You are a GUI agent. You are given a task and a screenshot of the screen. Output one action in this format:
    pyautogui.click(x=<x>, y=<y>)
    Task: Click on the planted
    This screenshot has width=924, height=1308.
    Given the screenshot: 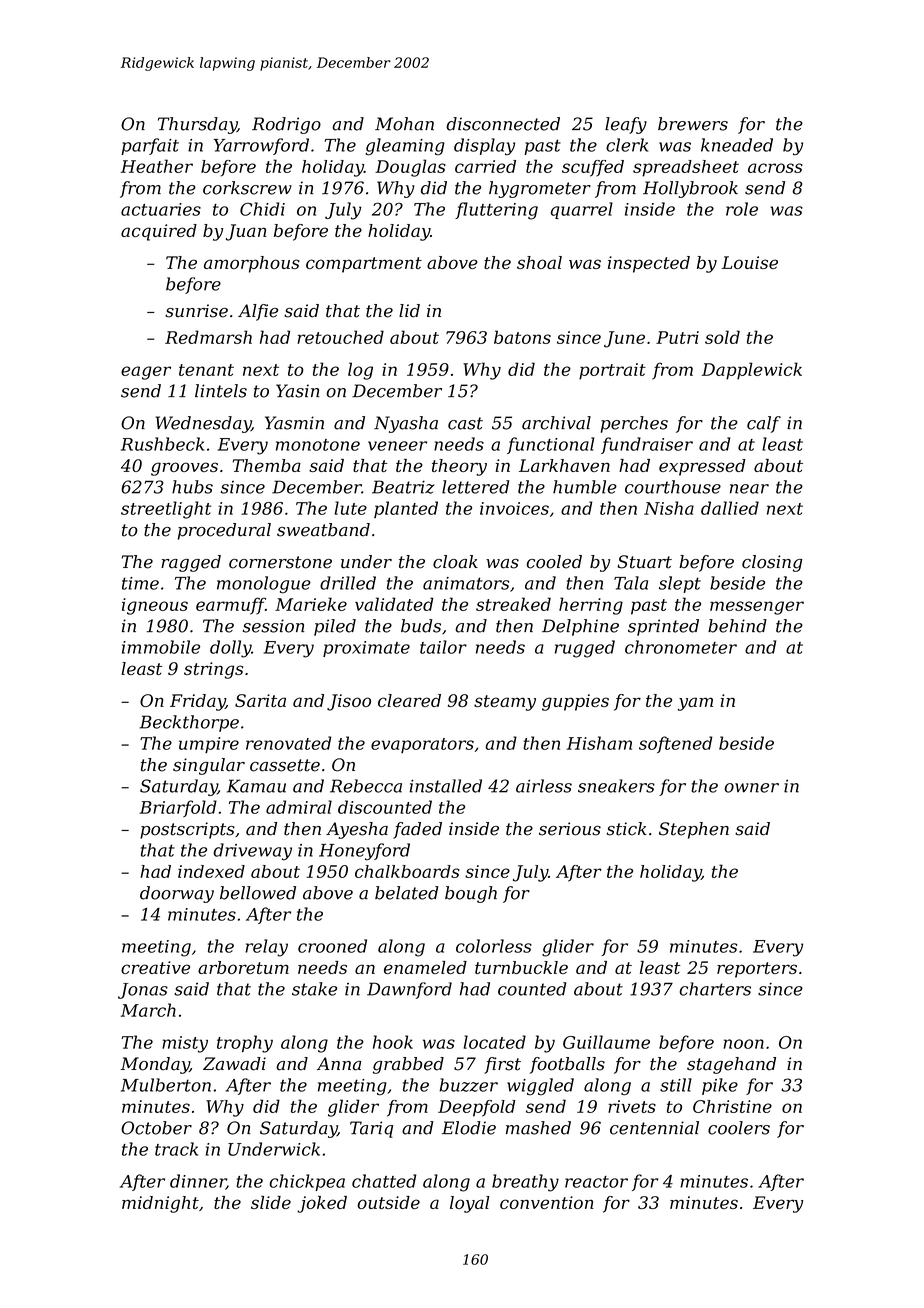 What is the action you would take?
    pyautogui.click(x=406, y=509)
